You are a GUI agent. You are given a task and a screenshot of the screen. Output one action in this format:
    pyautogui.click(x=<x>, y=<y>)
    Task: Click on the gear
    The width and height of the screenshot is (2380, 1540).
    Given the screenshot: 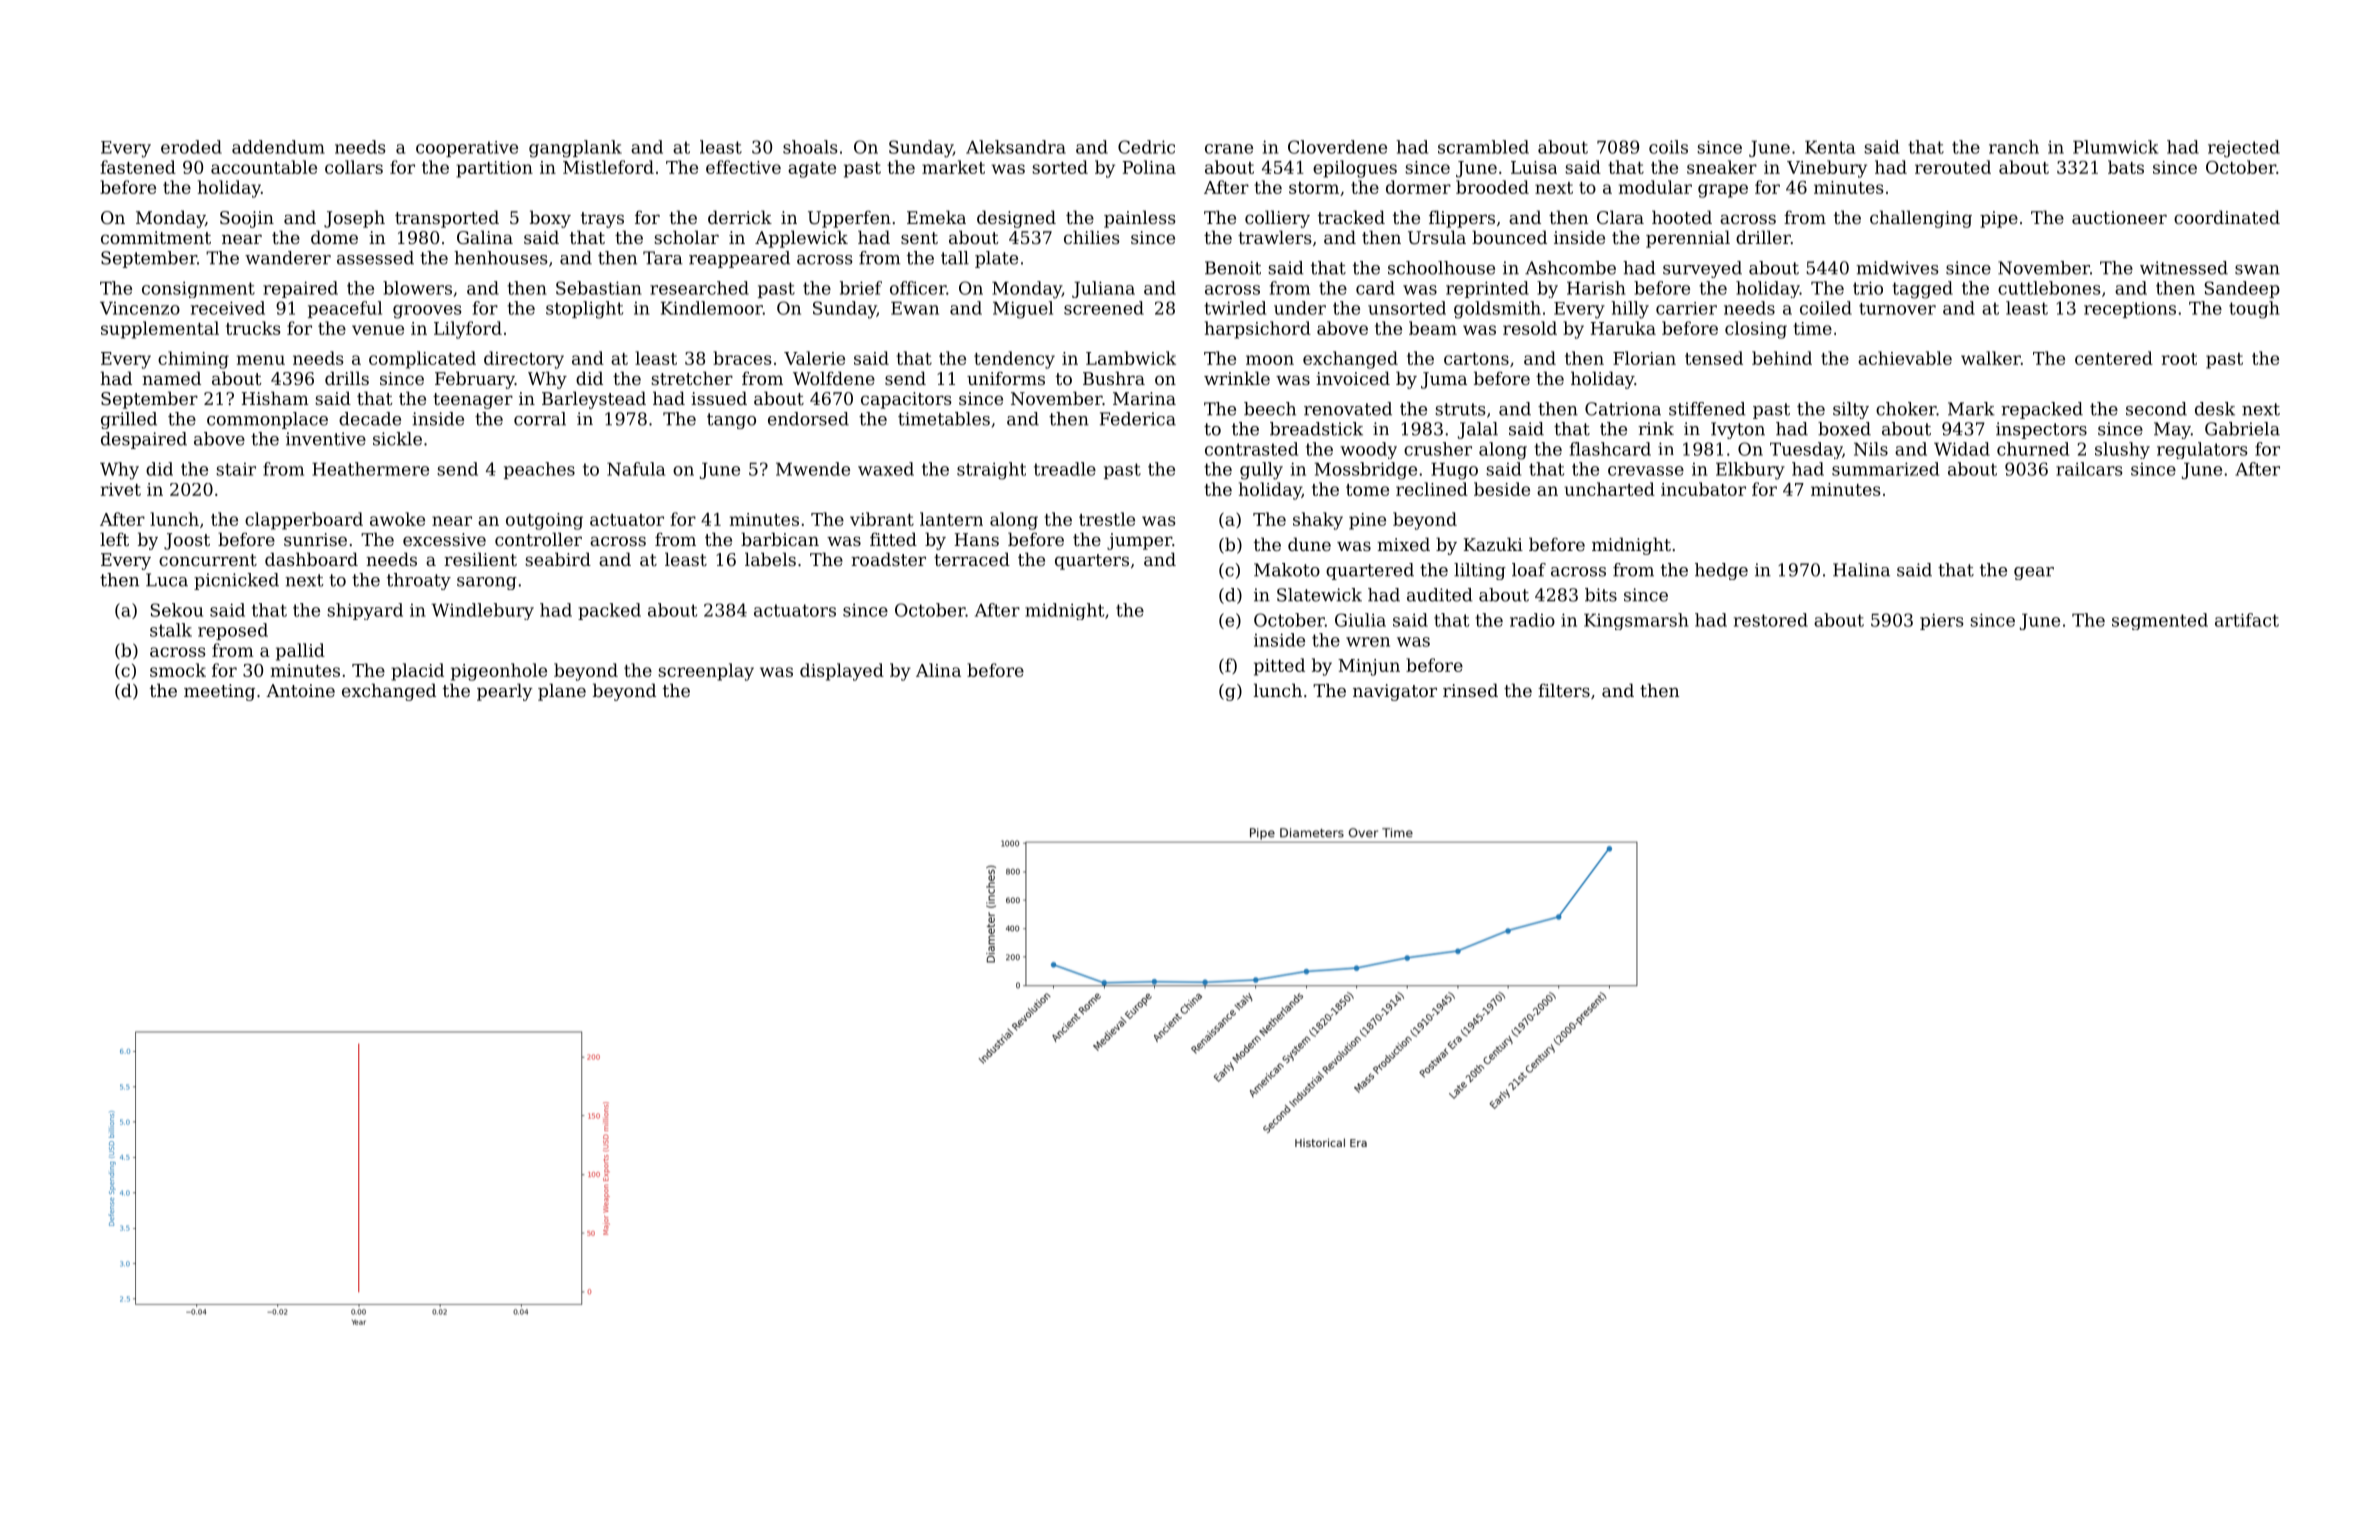 What is the action you would take?
    pyautogui.click(x=2034, y=573)
